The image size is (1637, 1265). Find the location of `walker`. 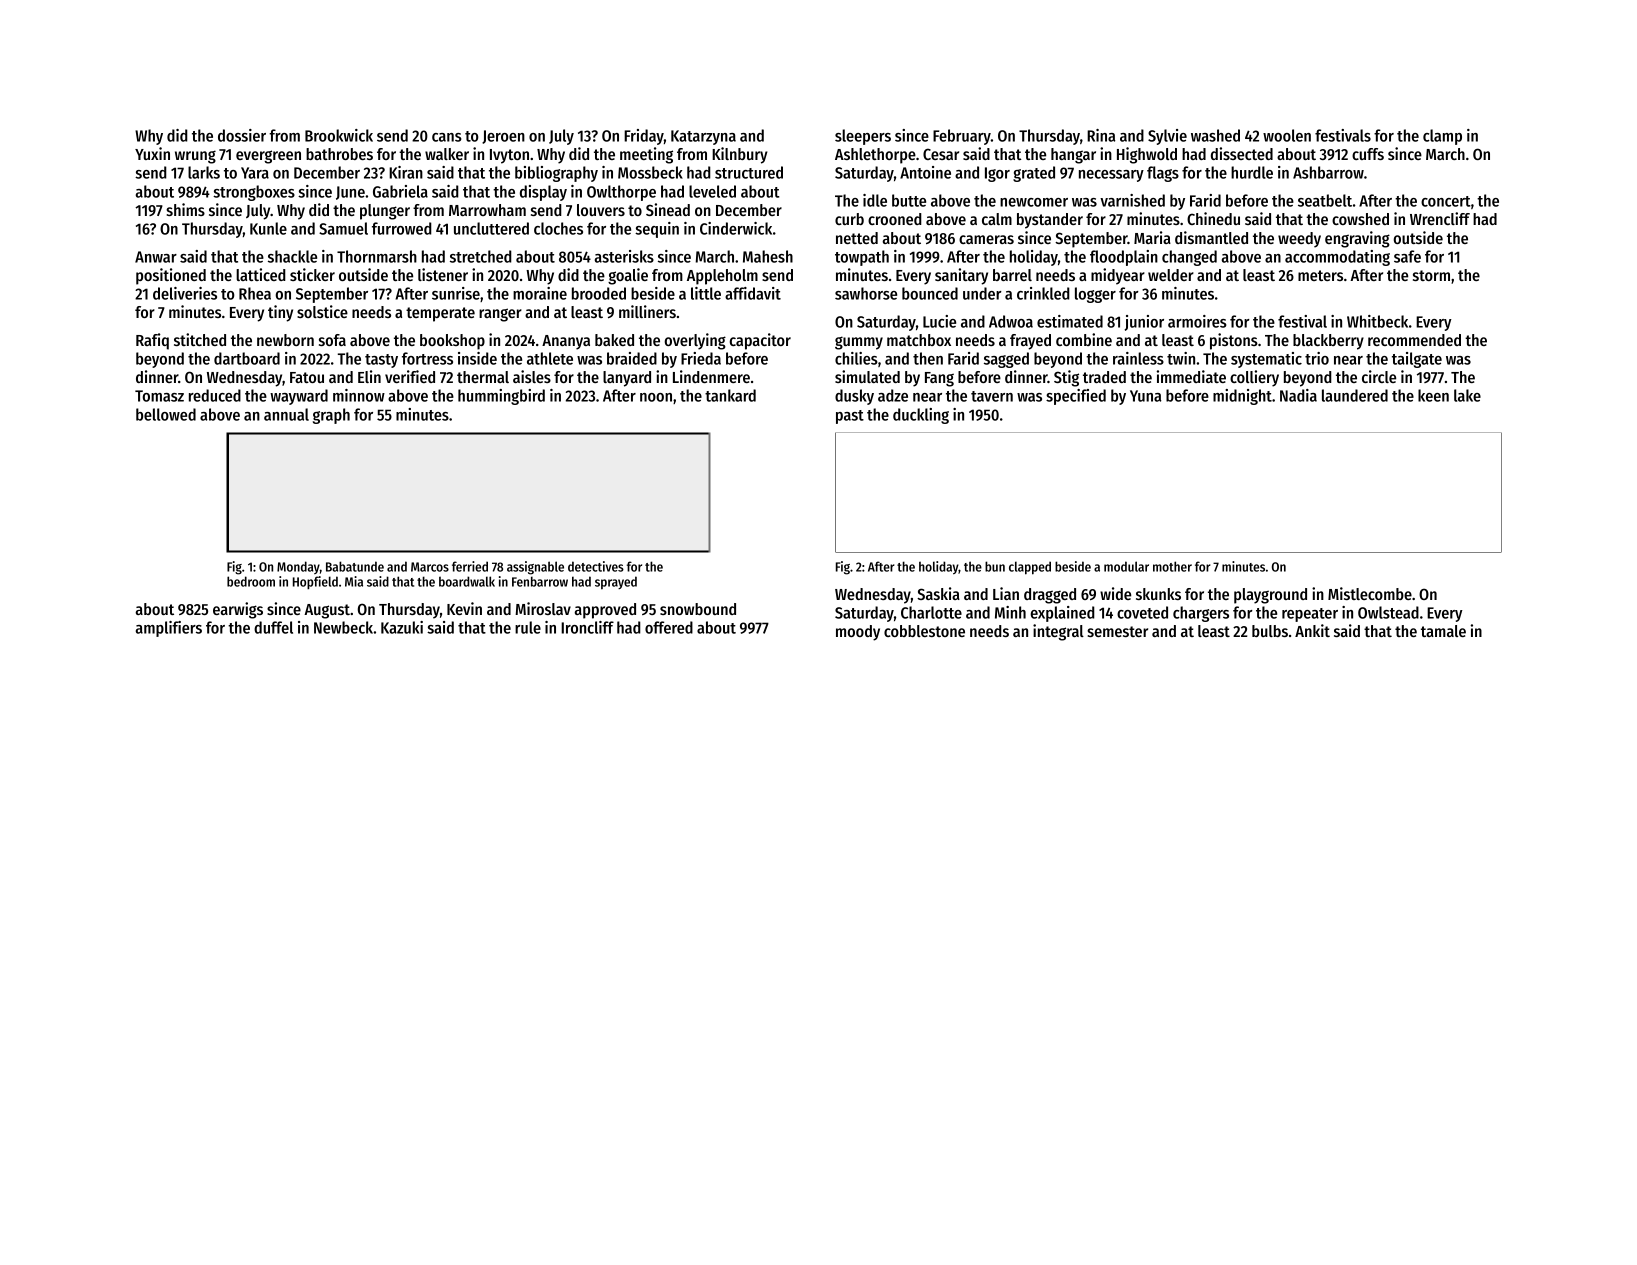

walker is located at coordinates (447, 154).
